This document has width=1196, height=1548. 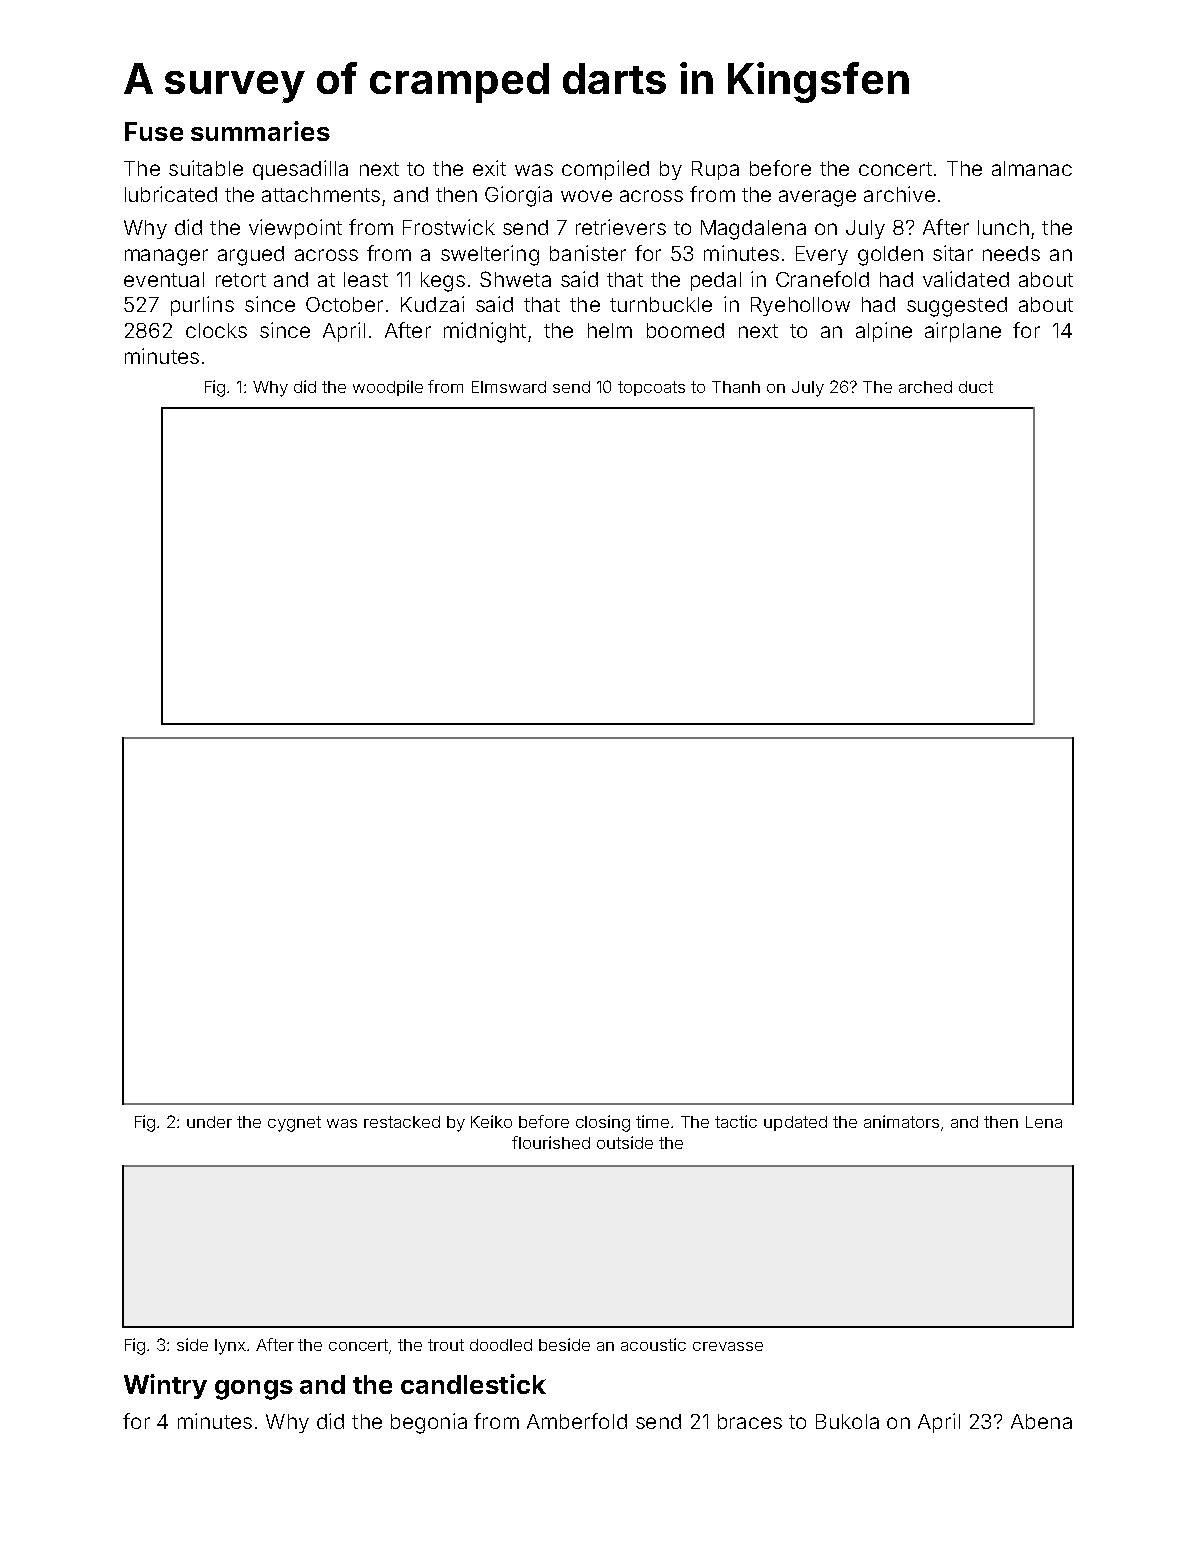 I want to click on animators, so click(x=901, y=1121).
